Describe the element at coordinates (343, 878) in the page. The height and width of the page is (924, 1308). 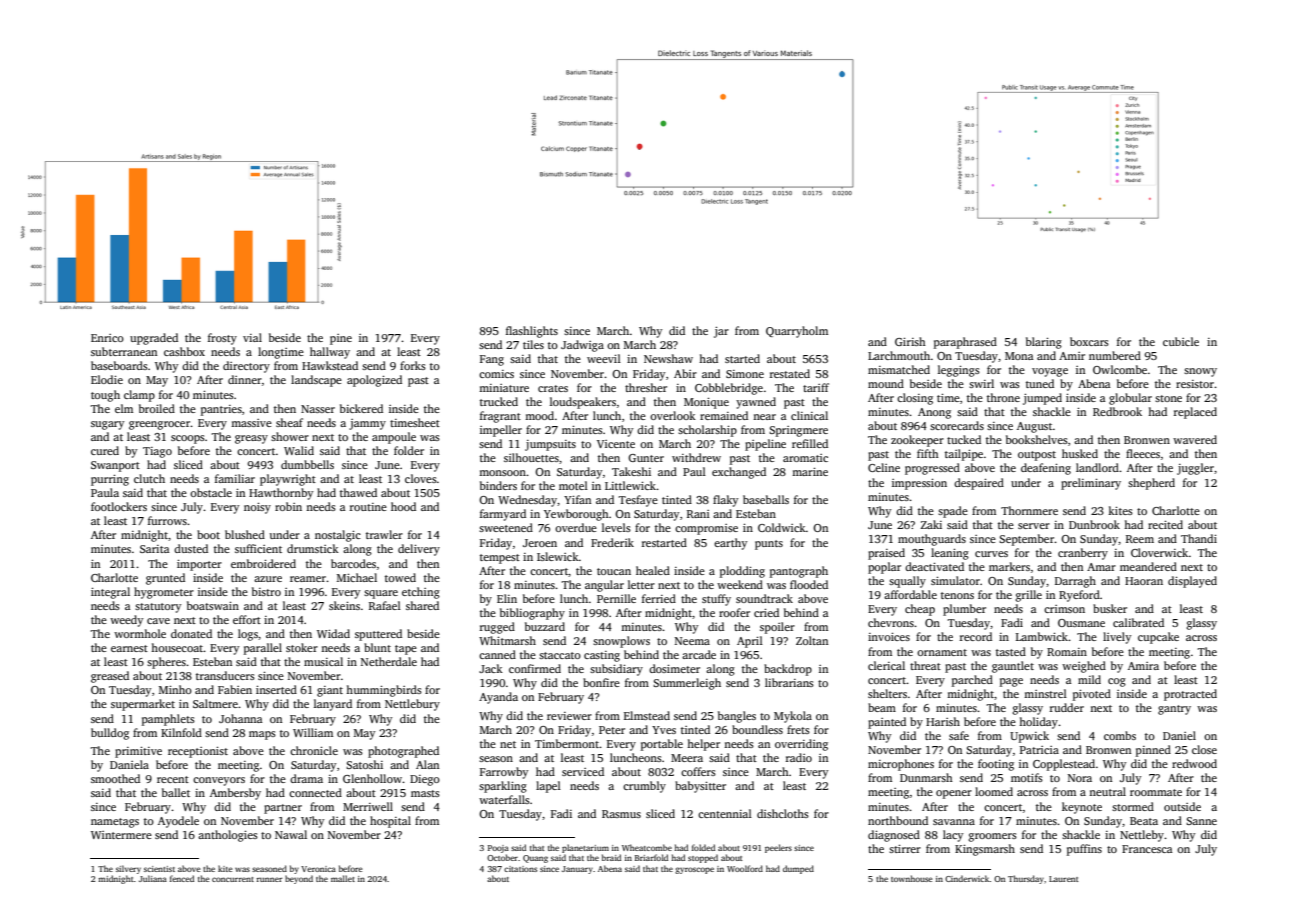
I see `mallet` at that location.
